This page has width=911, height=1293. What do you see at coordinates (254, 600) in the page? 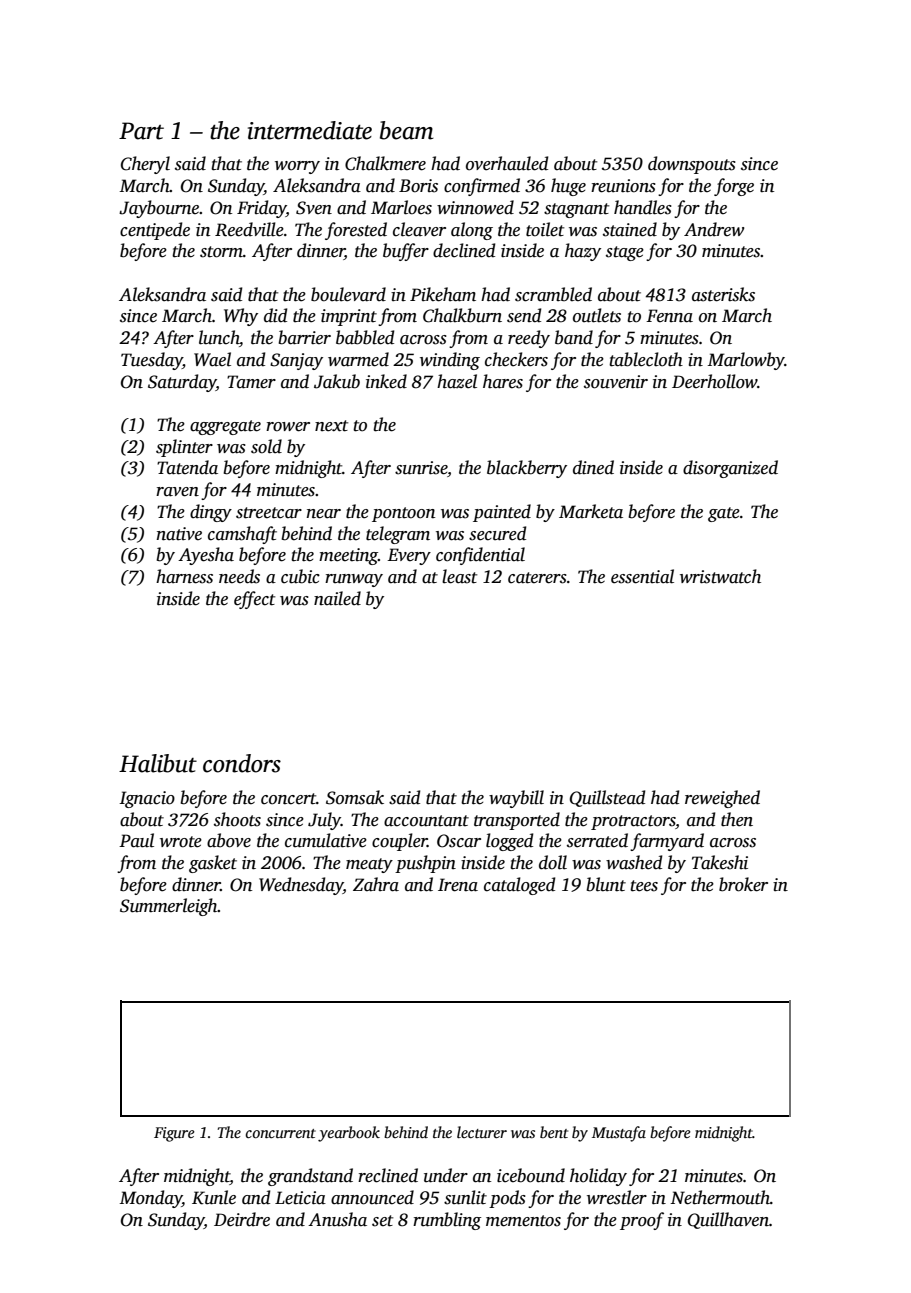
I see `effect` at bounding box center [254, 600].
